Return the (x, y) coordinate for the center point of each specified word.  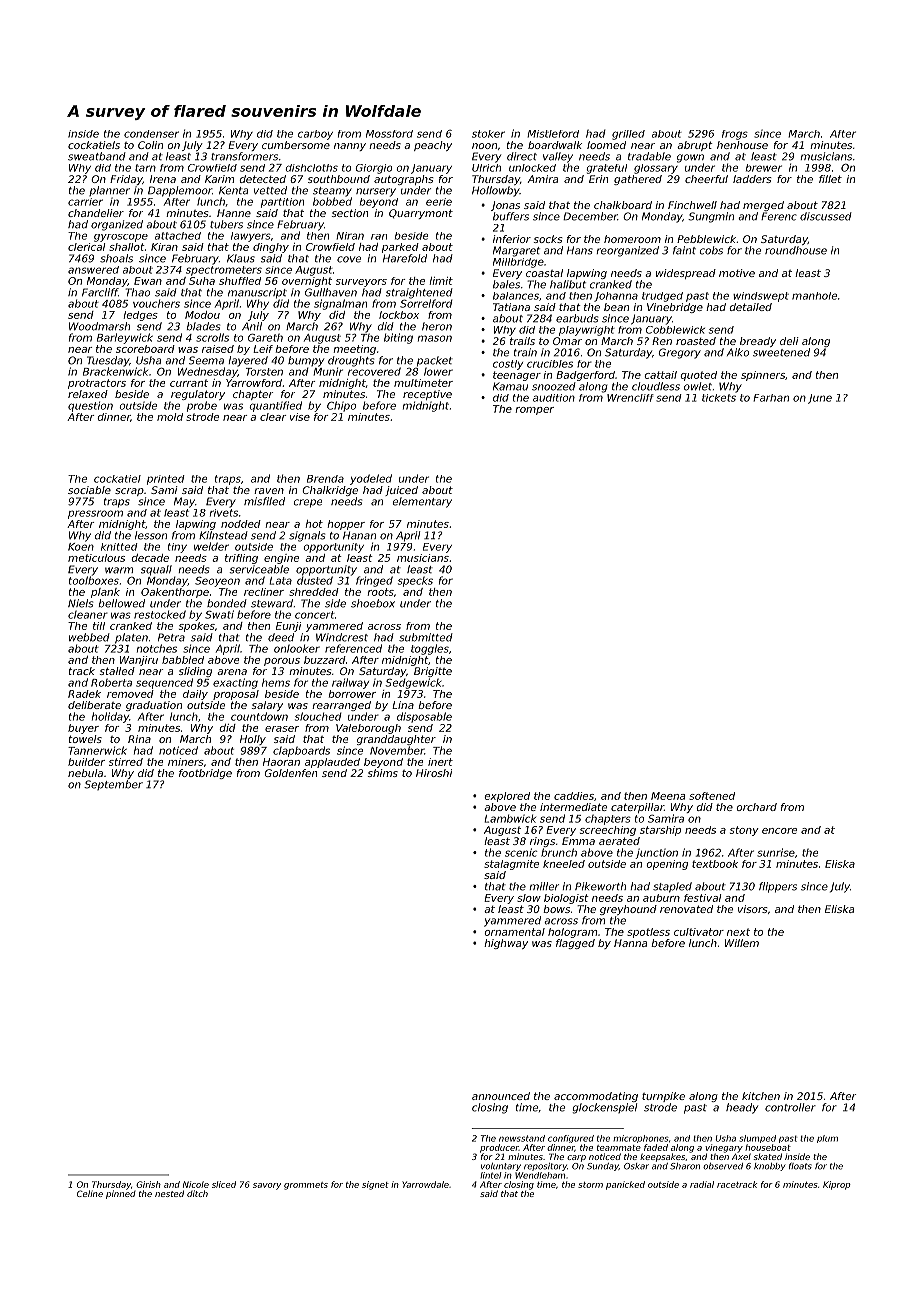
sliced (224, 1184)
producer (499, 1148)
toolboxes (94, 580)
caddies (574, 796)
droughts (351, 361)
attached (178, 236)
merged (763, 206)
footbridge (205, 774)
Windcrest (342, 637)
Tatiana (511, 307)
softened (712, 796)
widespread (686, 274)
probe (202, 406)
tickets (719, 398)
